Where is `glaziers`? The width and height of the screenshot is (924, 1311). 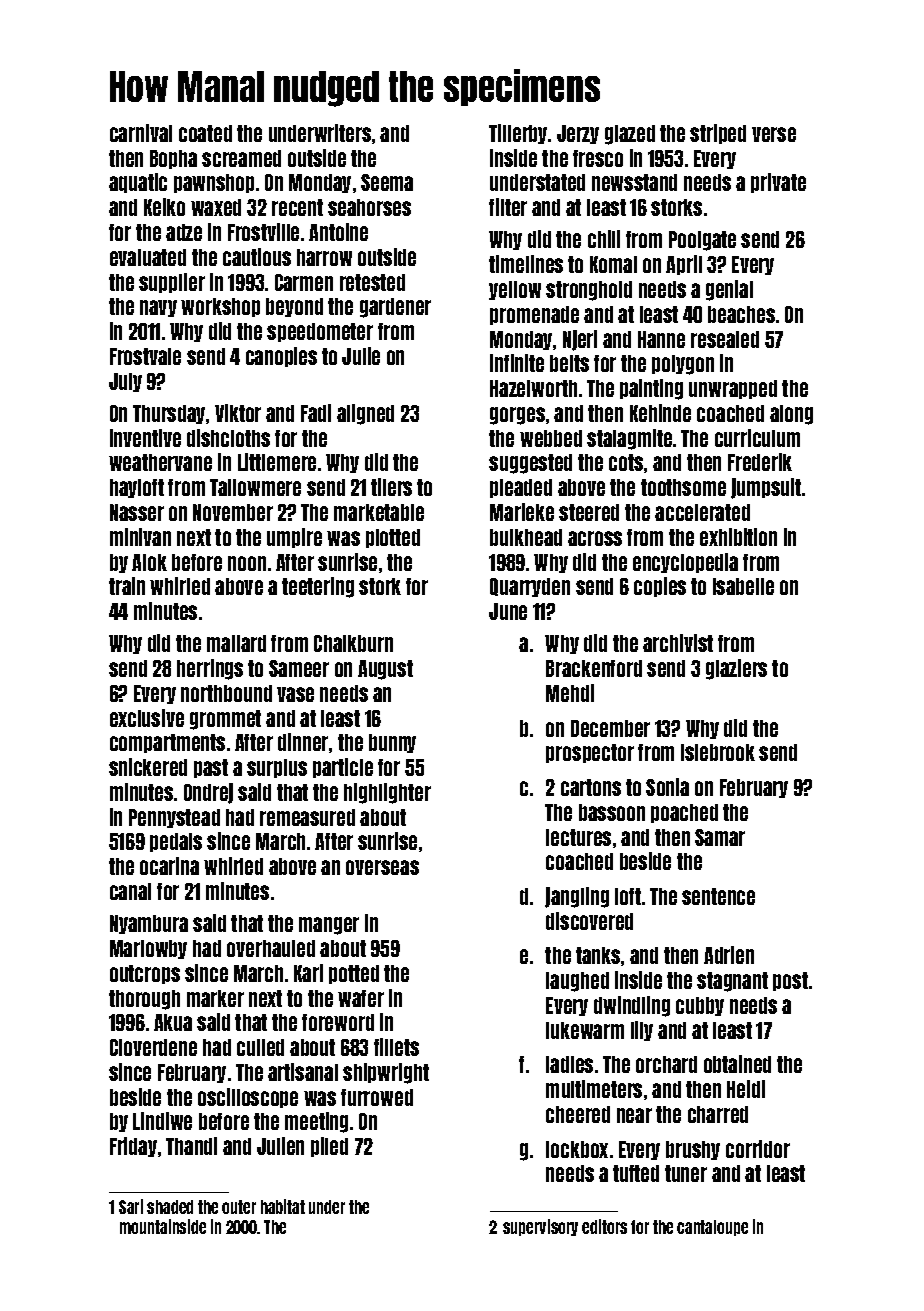 glaziers is located at coordinates (736, 669).
